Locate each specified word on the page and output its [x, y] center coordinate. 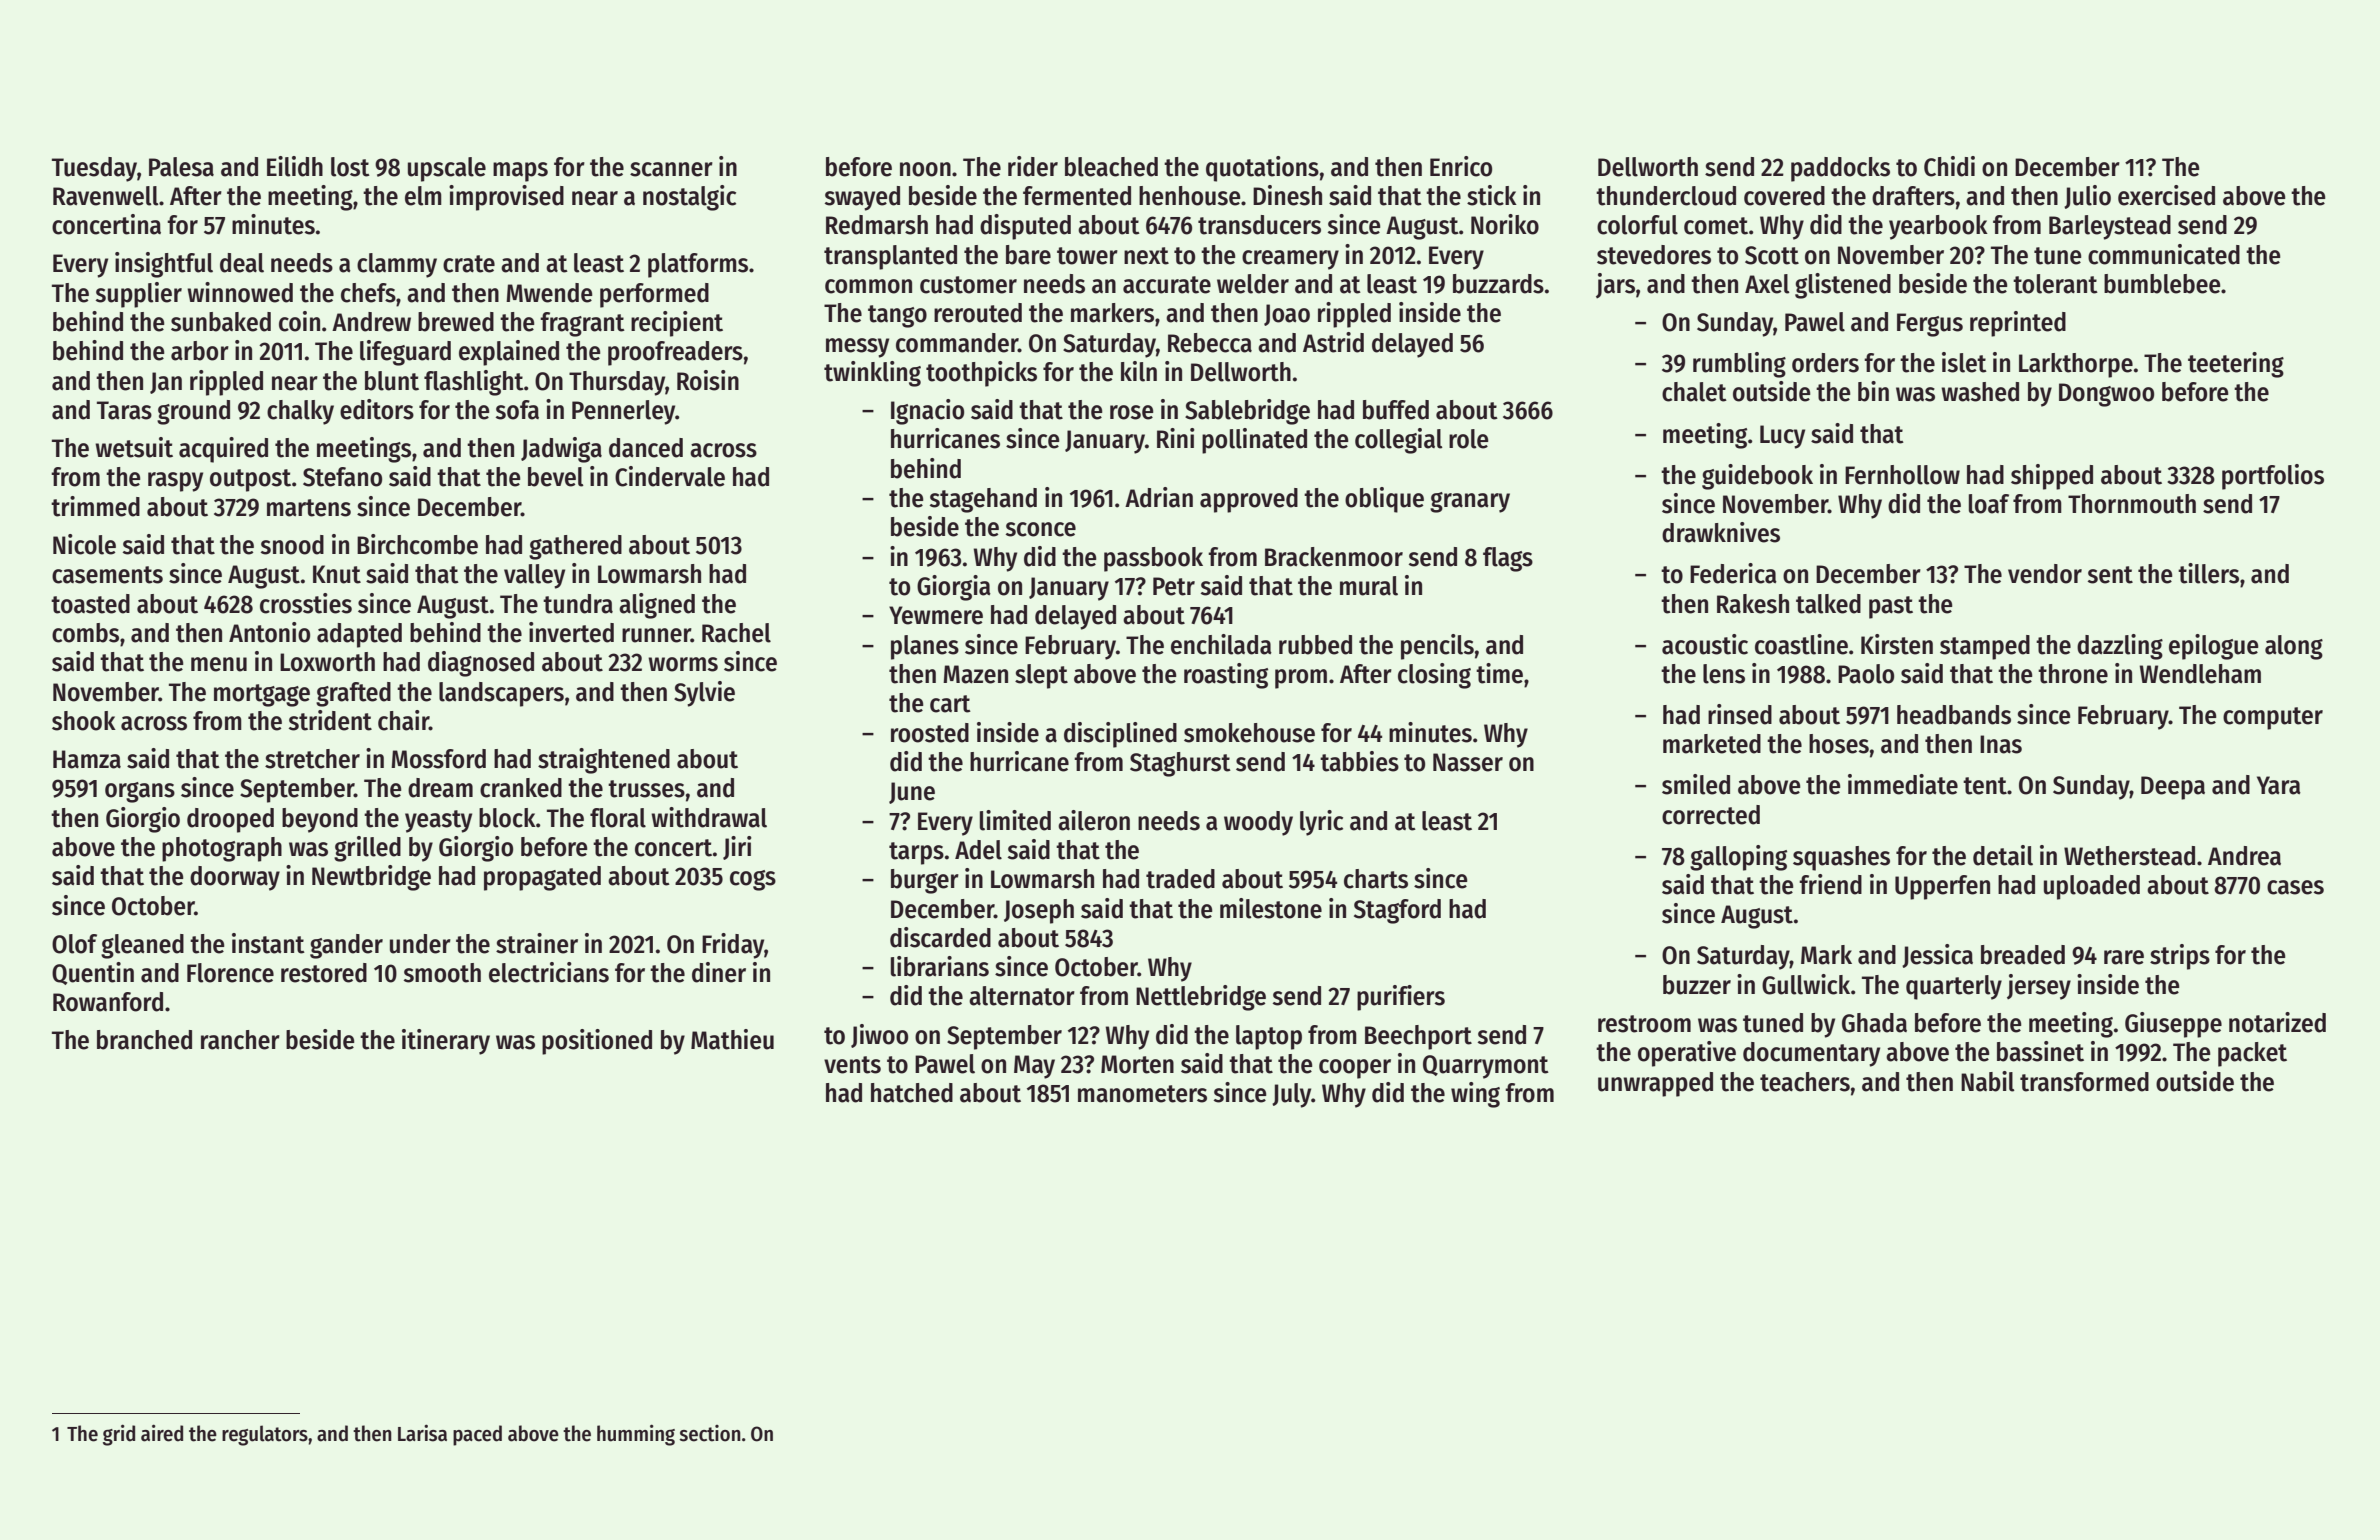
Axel [1767, 284]
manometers [1142, 1094]
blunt [392, 381]
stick [1492, 195]
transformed [2084, 1082]
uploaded [2092, 887]
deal [242, 263]
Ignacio [927, 412]
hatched [912, 1093]
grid [119, 1435]
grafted [353, 694]
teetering [2236, 365]
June [912, 793]
